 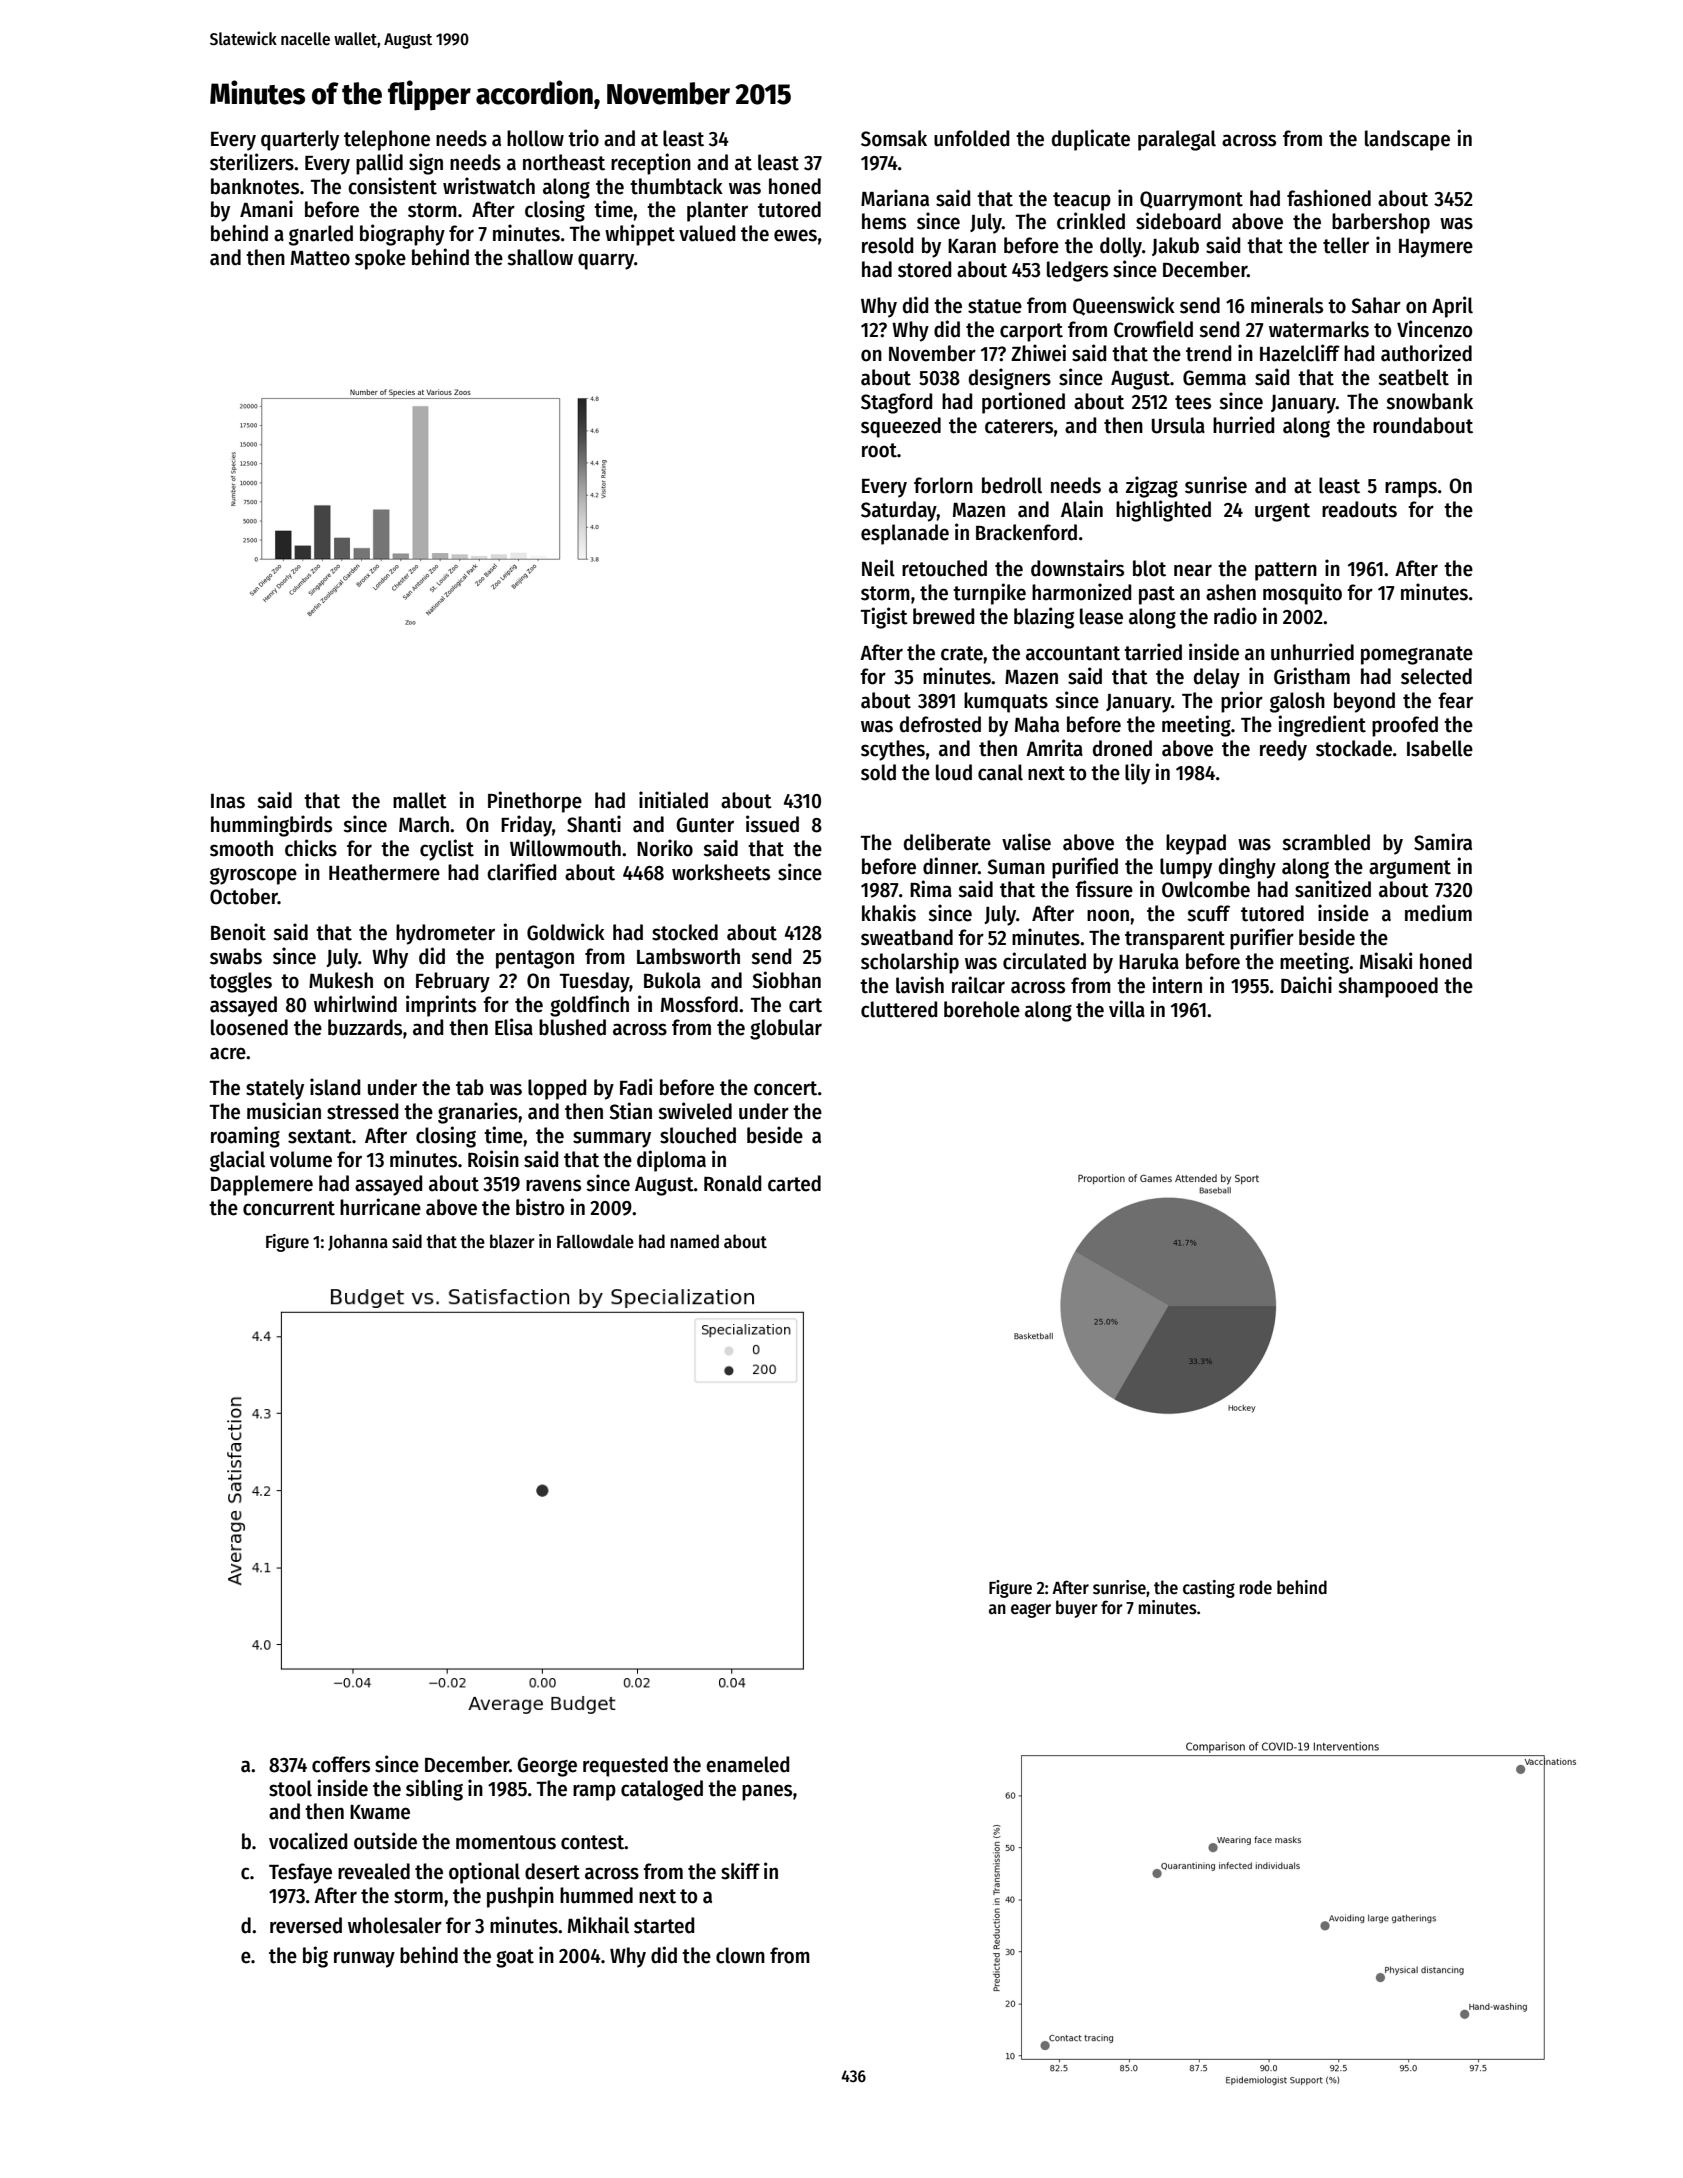 What do you see at coordinates (1209, 1589) in the screenshot?
I see `casting` at bounding box center [1209, 1589].
